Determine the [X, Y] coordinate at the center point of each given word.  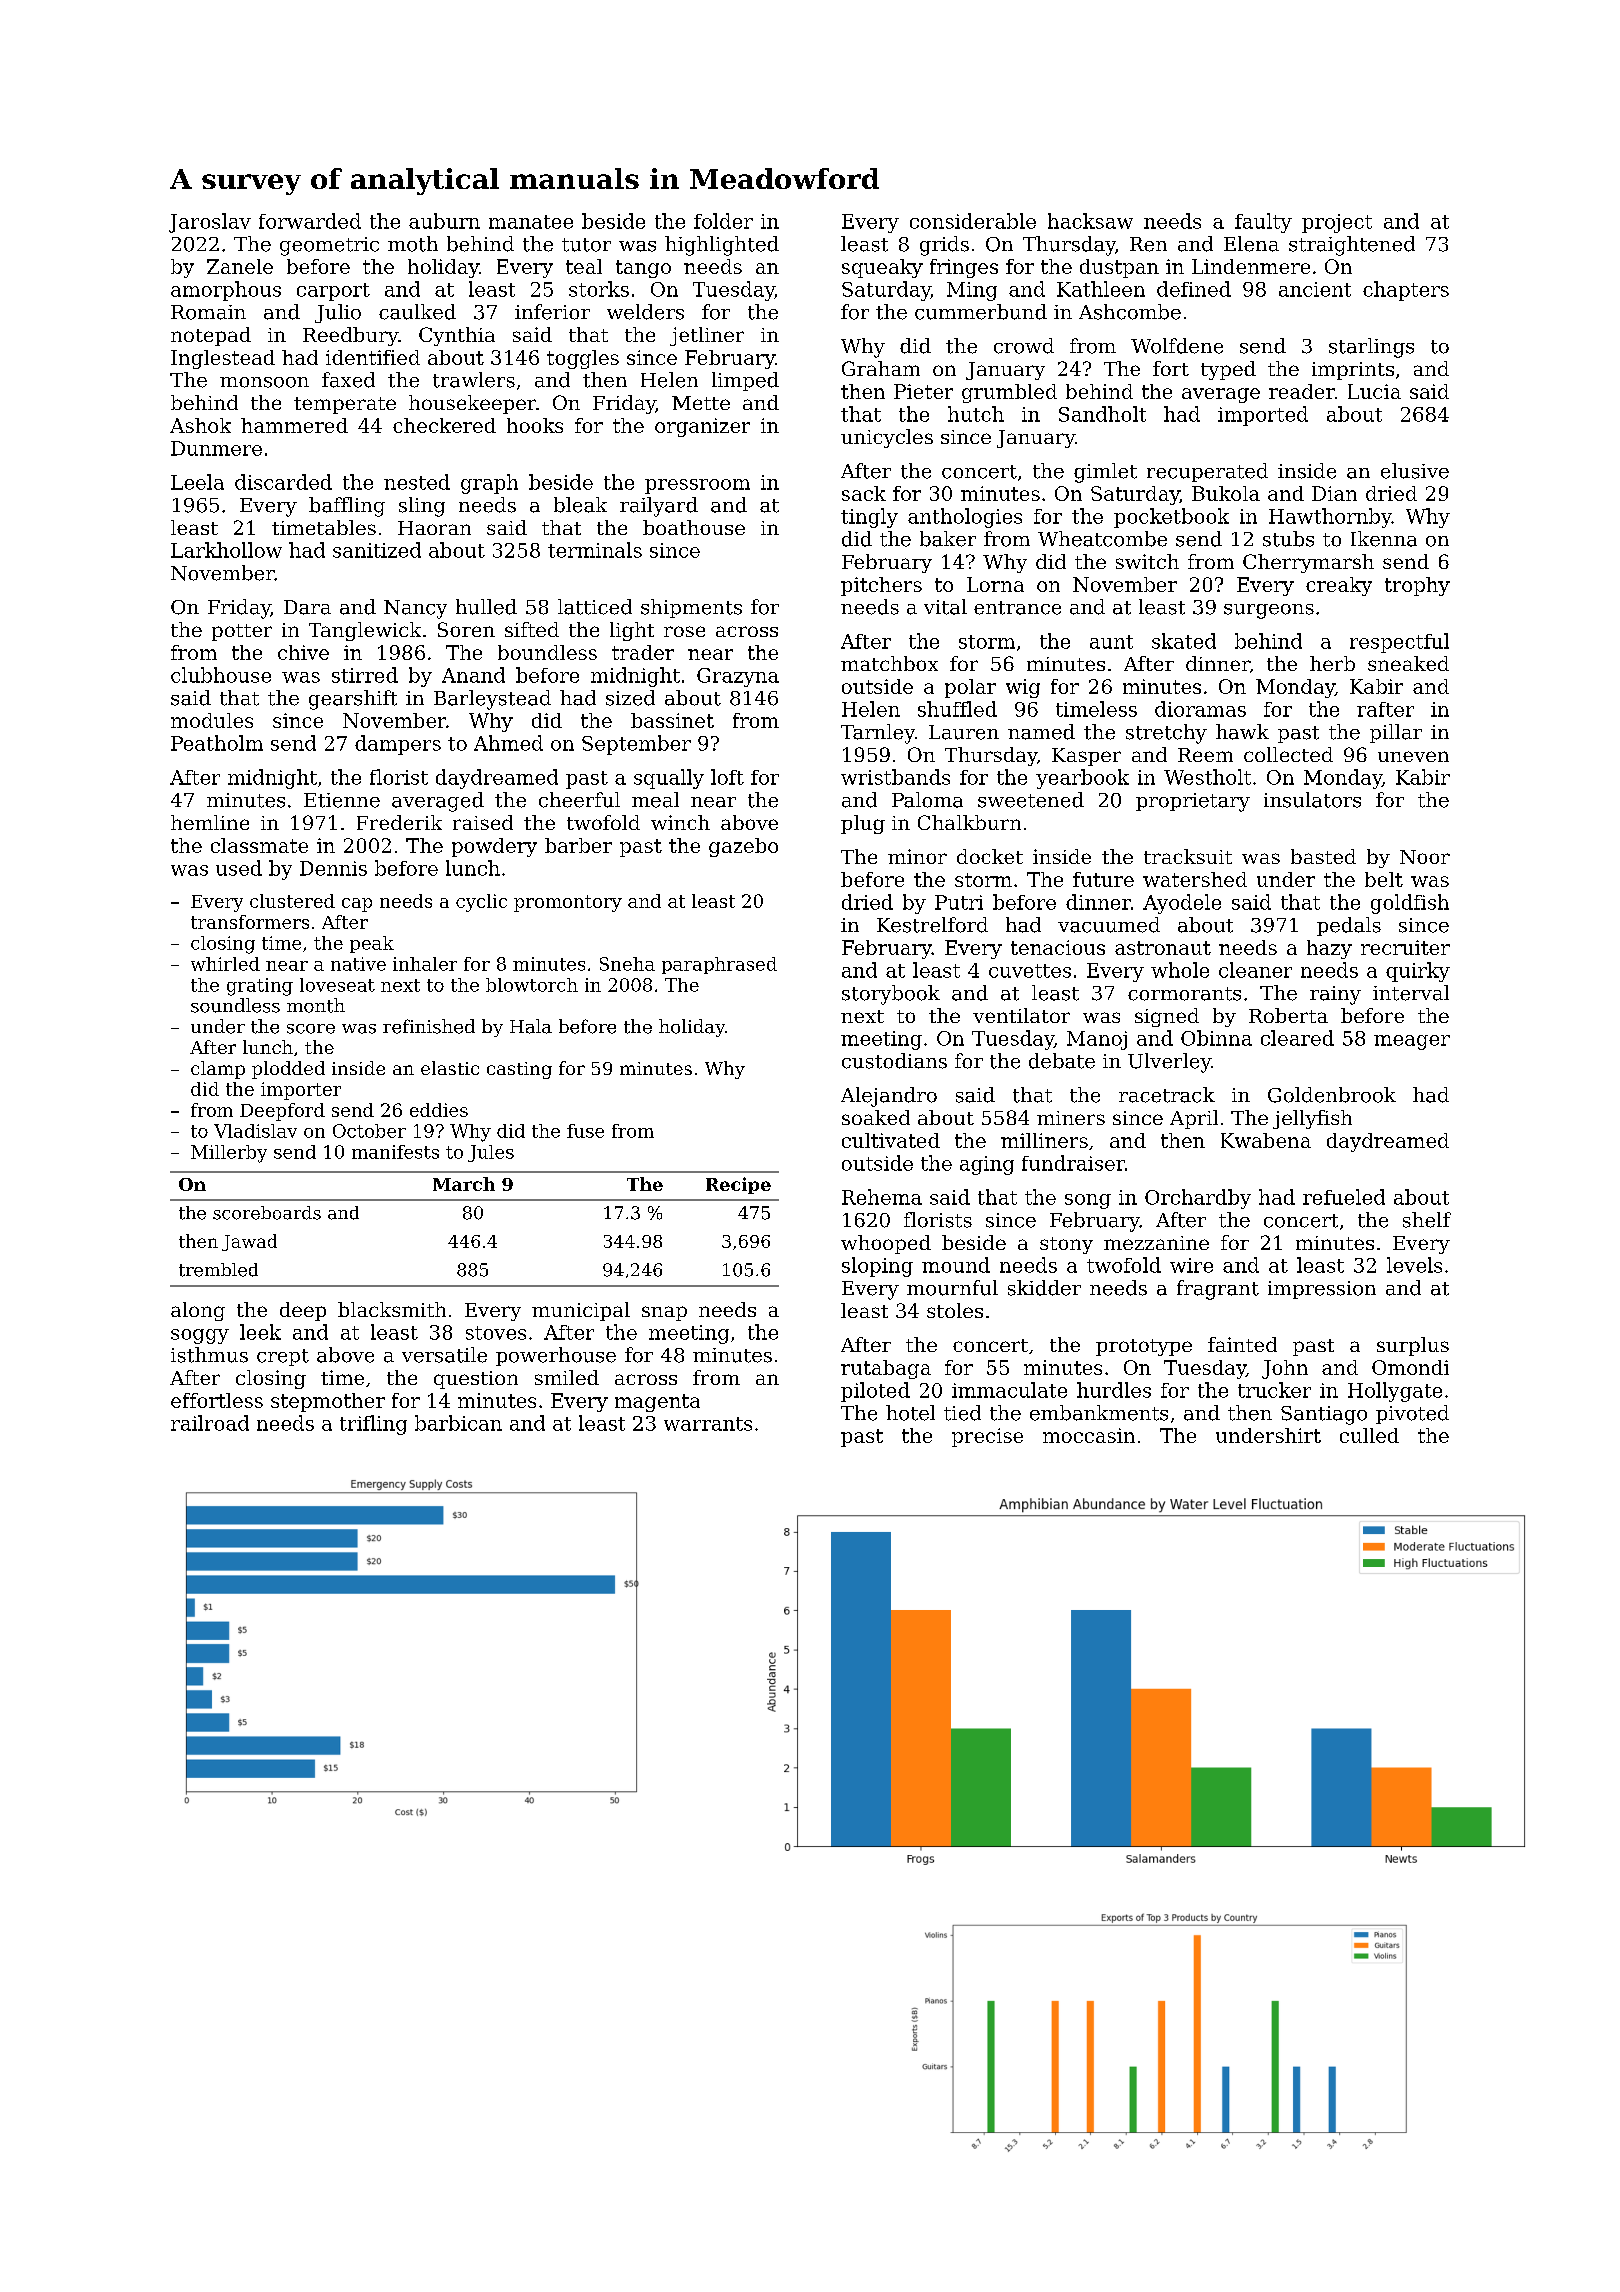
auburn [444, 221]
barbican [458, 1423]
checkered [444, 425]
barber [578, 845]
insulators [1312, 800]
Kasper [1086, 757]
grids [944, 246]
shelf [1427, 1220]
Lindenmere [1251, 266]
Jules [491, 1153]
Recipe [738, 1185]
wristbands [895, 777]
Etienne [342, 800]
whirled [225, 964]
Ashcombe [1130, 312]
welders [645, 312]
